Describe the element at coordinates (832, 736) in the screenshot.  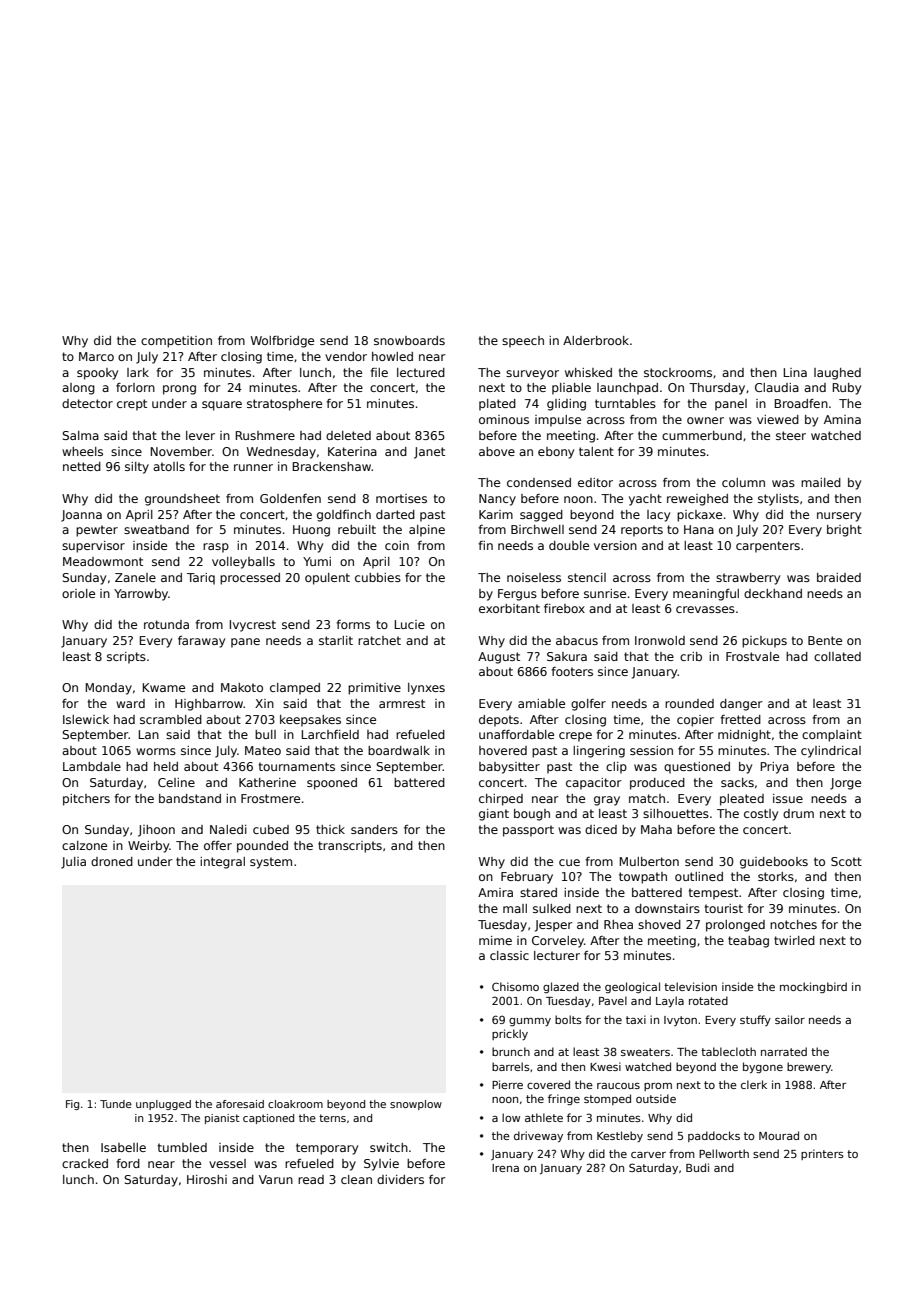
I see `complaint` at that location.
